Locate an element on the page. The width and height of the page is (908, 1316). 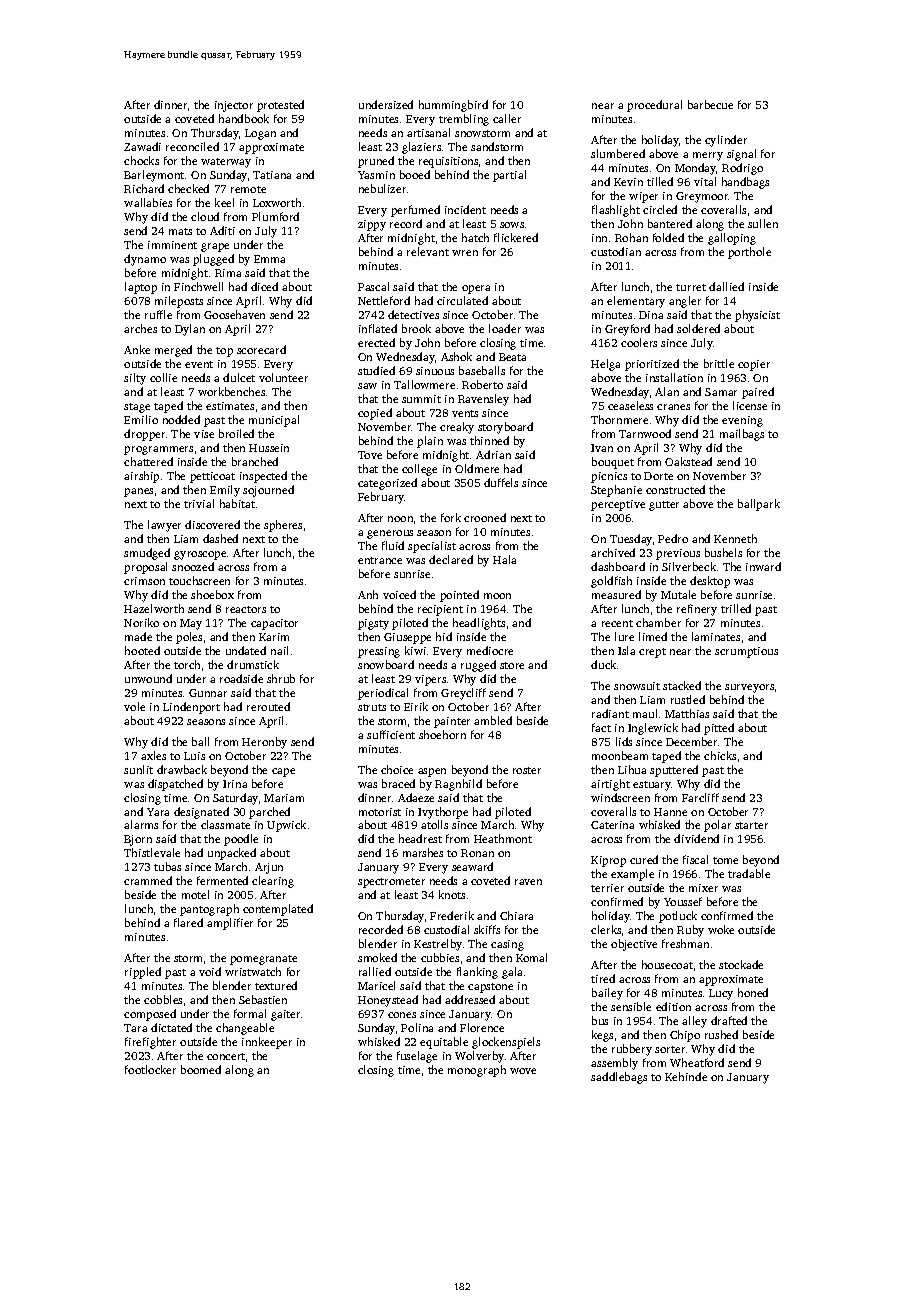
smudged is located at coordinates (147, 554).
